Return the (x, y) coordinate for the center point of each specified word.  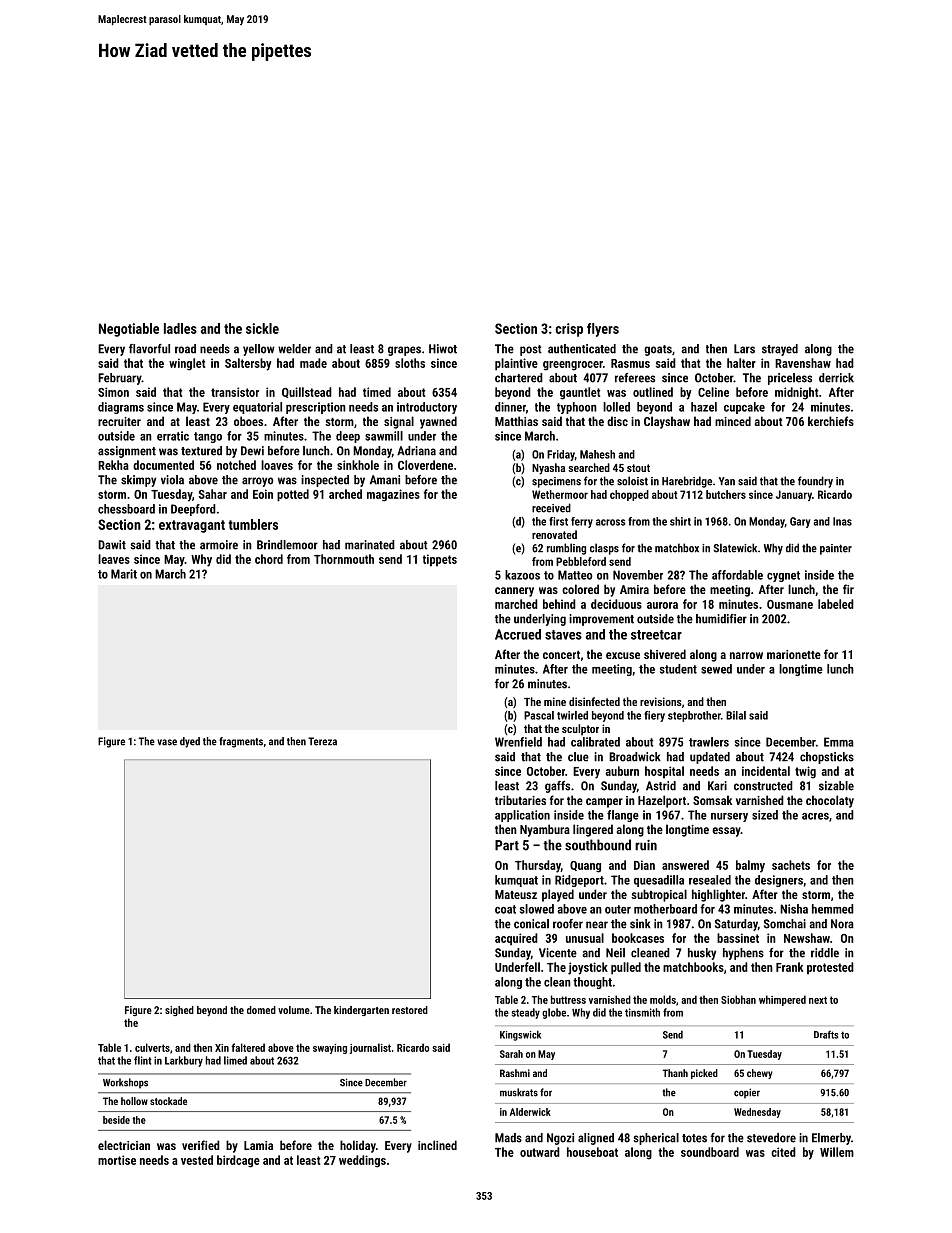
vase (167, 742)
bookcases (638, 938)
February (120, 379)
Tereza (322, 741)
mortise (117, 1160)
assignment (127, 452)
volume (294, 1010)
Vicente (558, 953)
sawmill (384, 436)
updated (710, 758)
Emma (839, 742)
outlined (653, 392)
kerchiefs (831, 421)
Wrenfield (518, 742)
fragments (241, 742)
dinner (510, 407)
